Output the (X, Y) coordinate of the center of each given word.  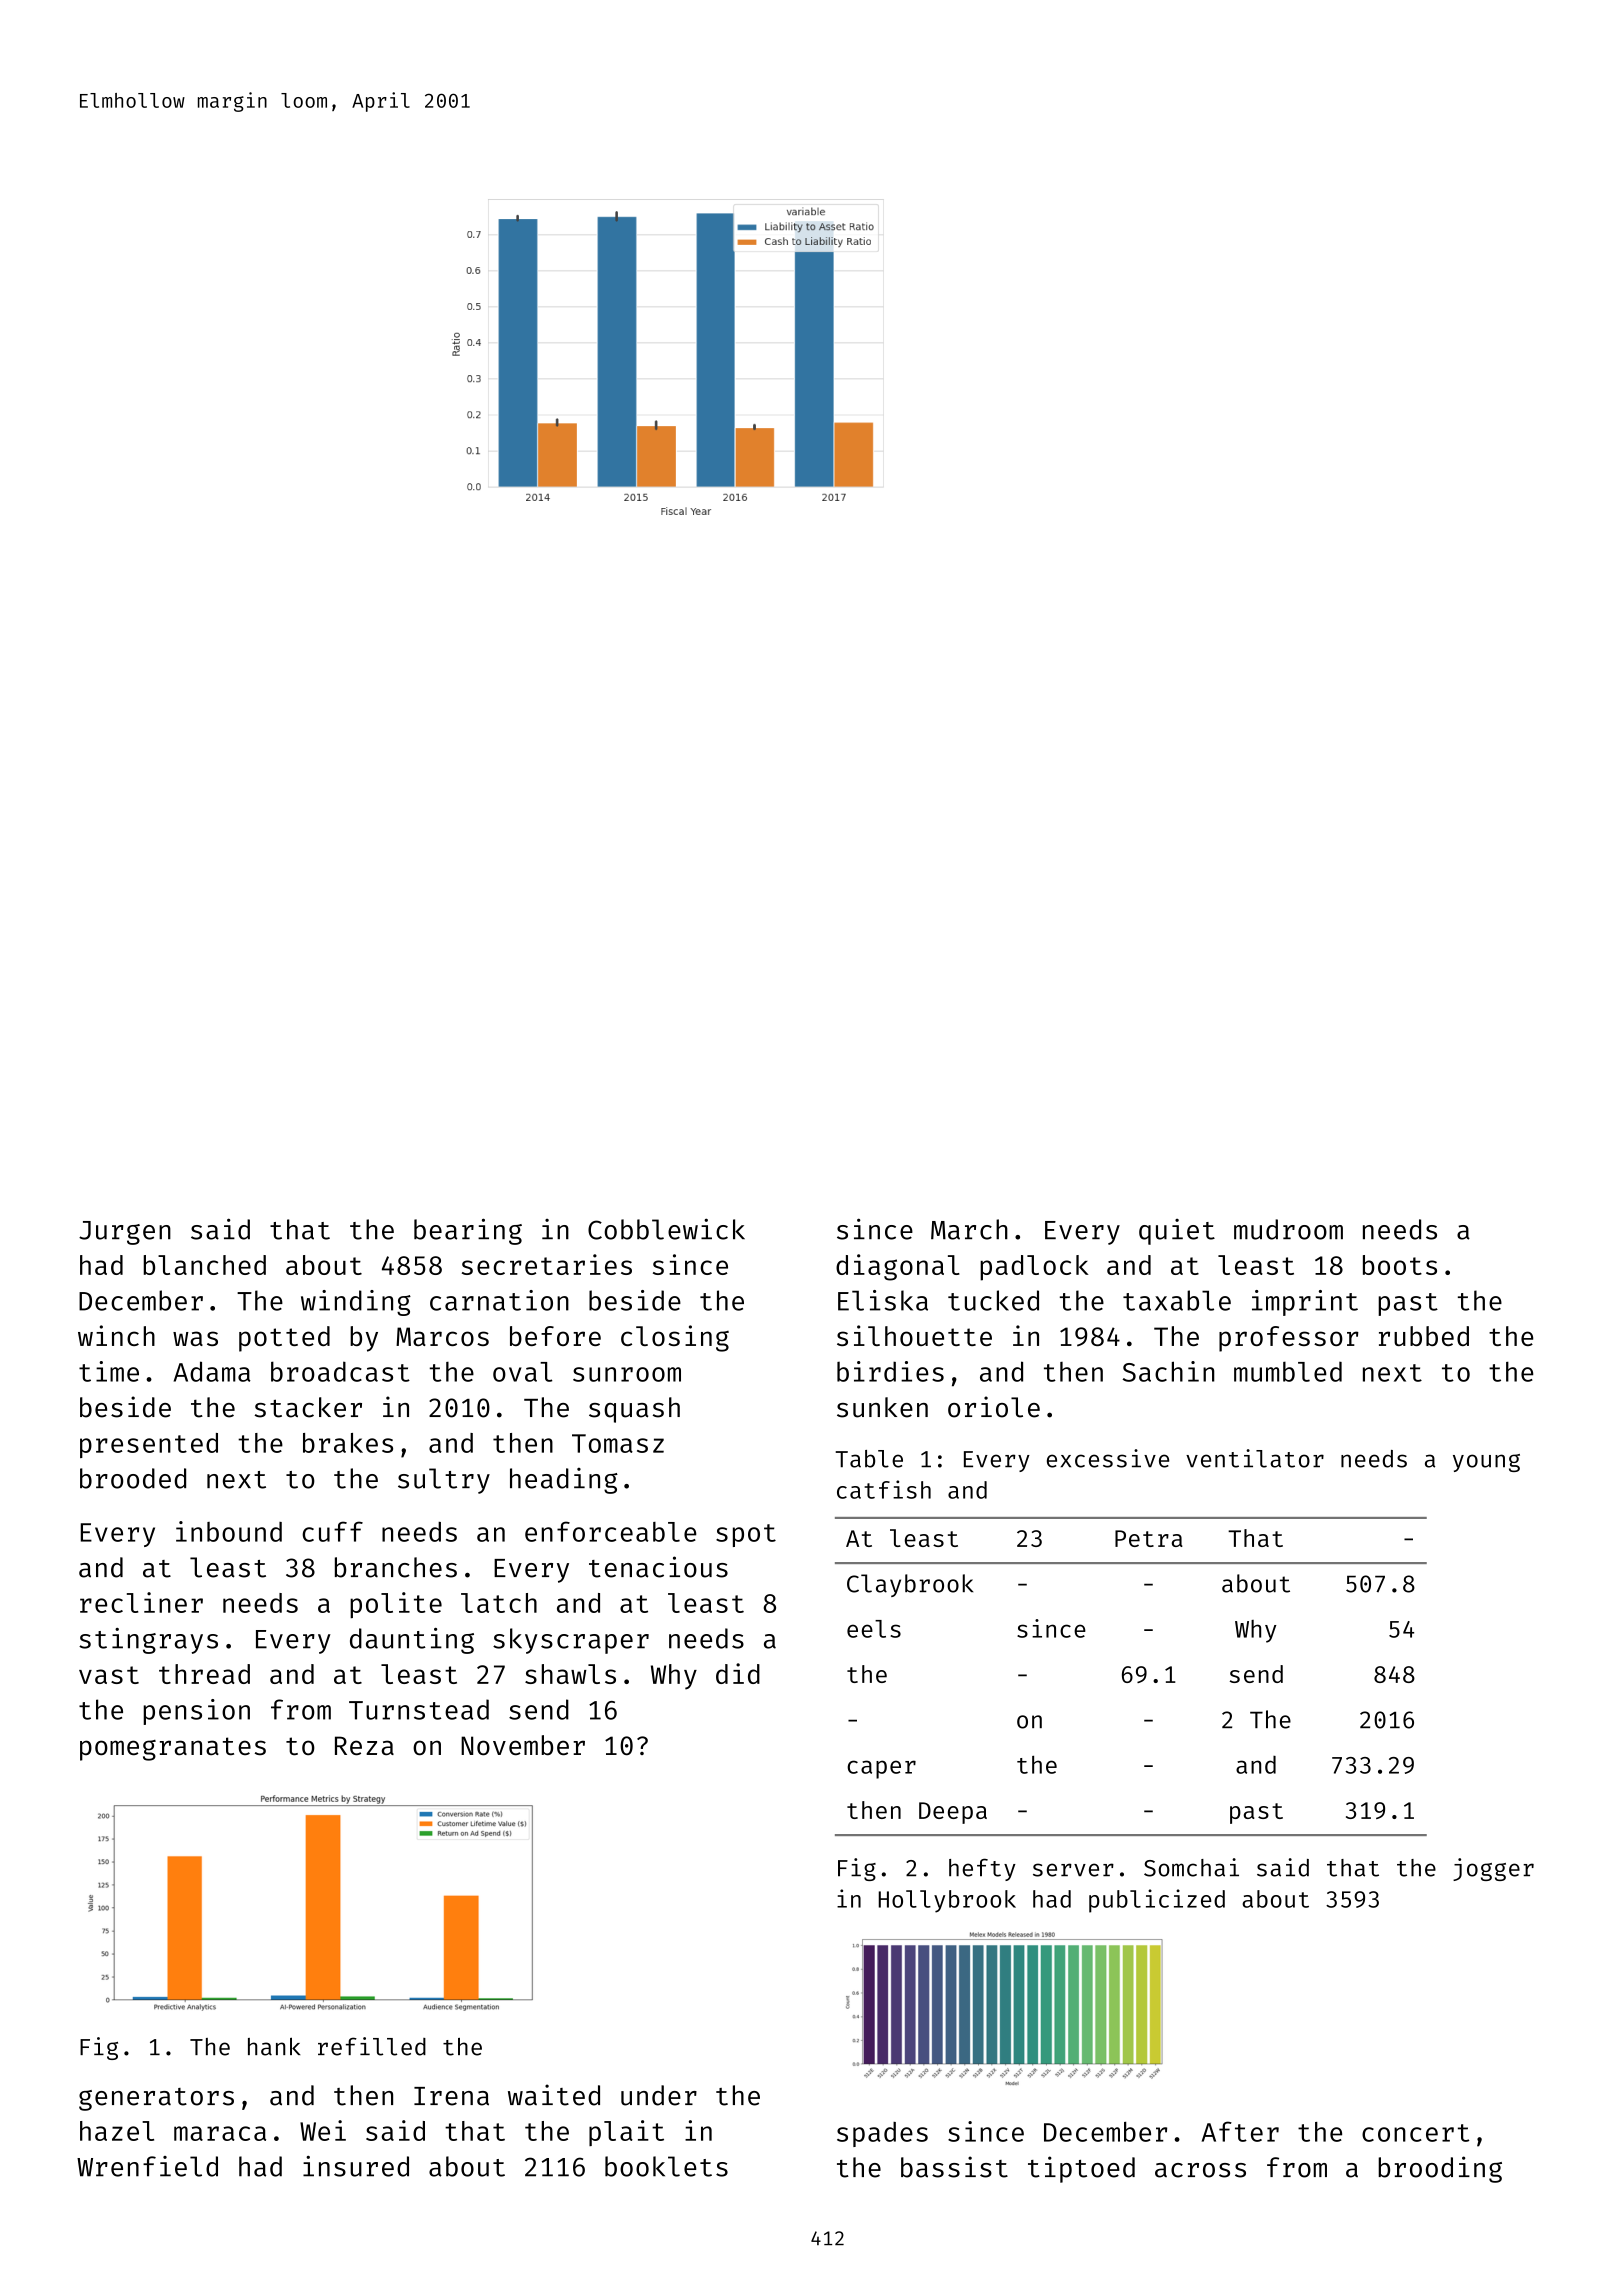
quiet (1177, 1232)
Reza (364, 1746)
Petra (1149, 1538)
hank (274, 2046)
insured (356, 2166)
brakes (348, 1443)
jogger (1493, 1869)
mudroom (1288, 1229)
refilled (372, 2046)
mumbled (1288, 1371)
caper (881, 1769)
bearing (468, 1231)
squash (634, 1410)
